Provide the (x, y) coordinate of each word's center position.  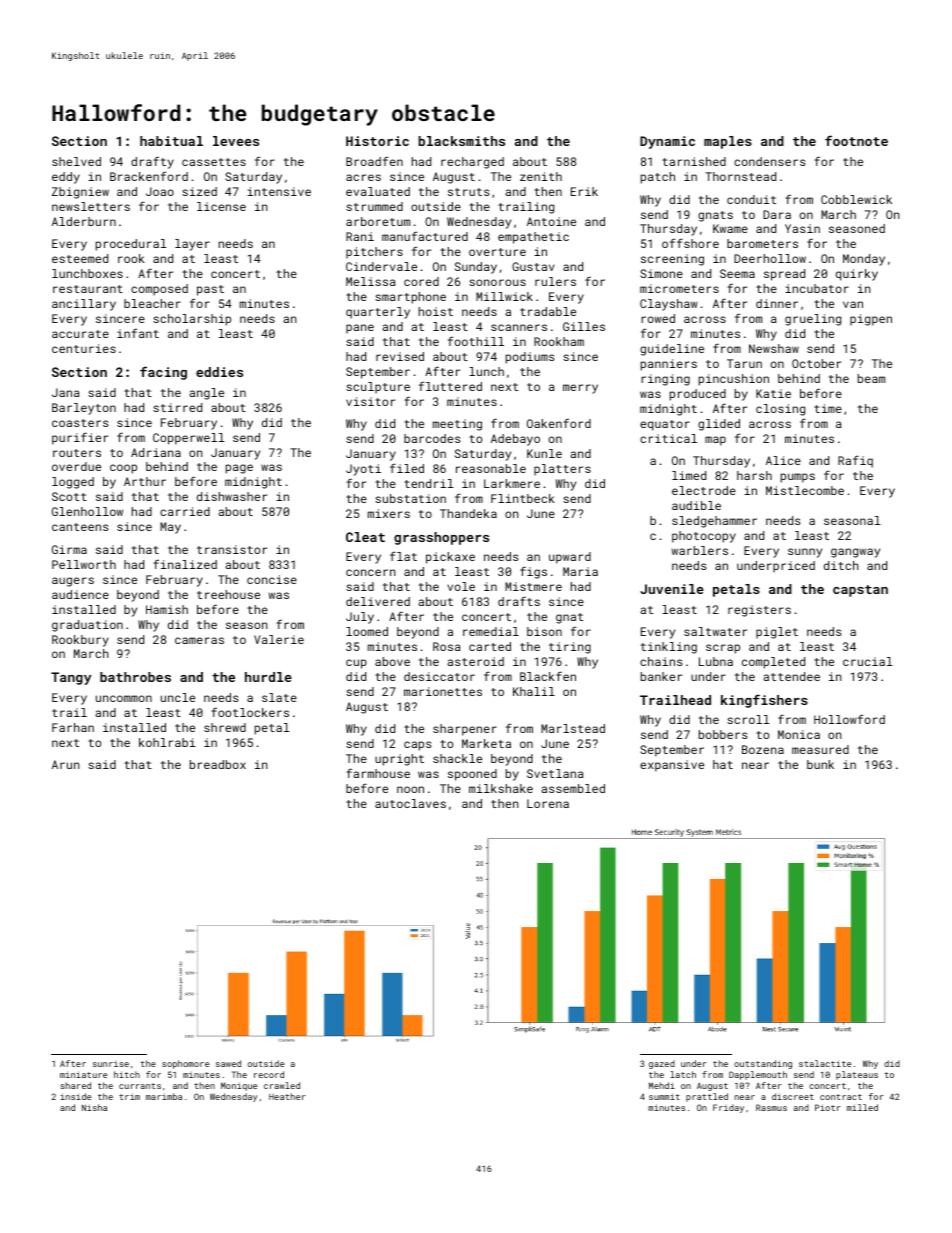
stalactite (825, 1063)
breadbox (218, 764)
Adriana (156, 452)
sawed (228, 1063)
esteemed (80, 258)
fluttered (450, 386)
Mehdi (662, 1085)
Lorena (548, 803)
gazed (662, 1064)
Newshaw (774, 348)
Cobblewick (856, 199)
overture (497, 252)
